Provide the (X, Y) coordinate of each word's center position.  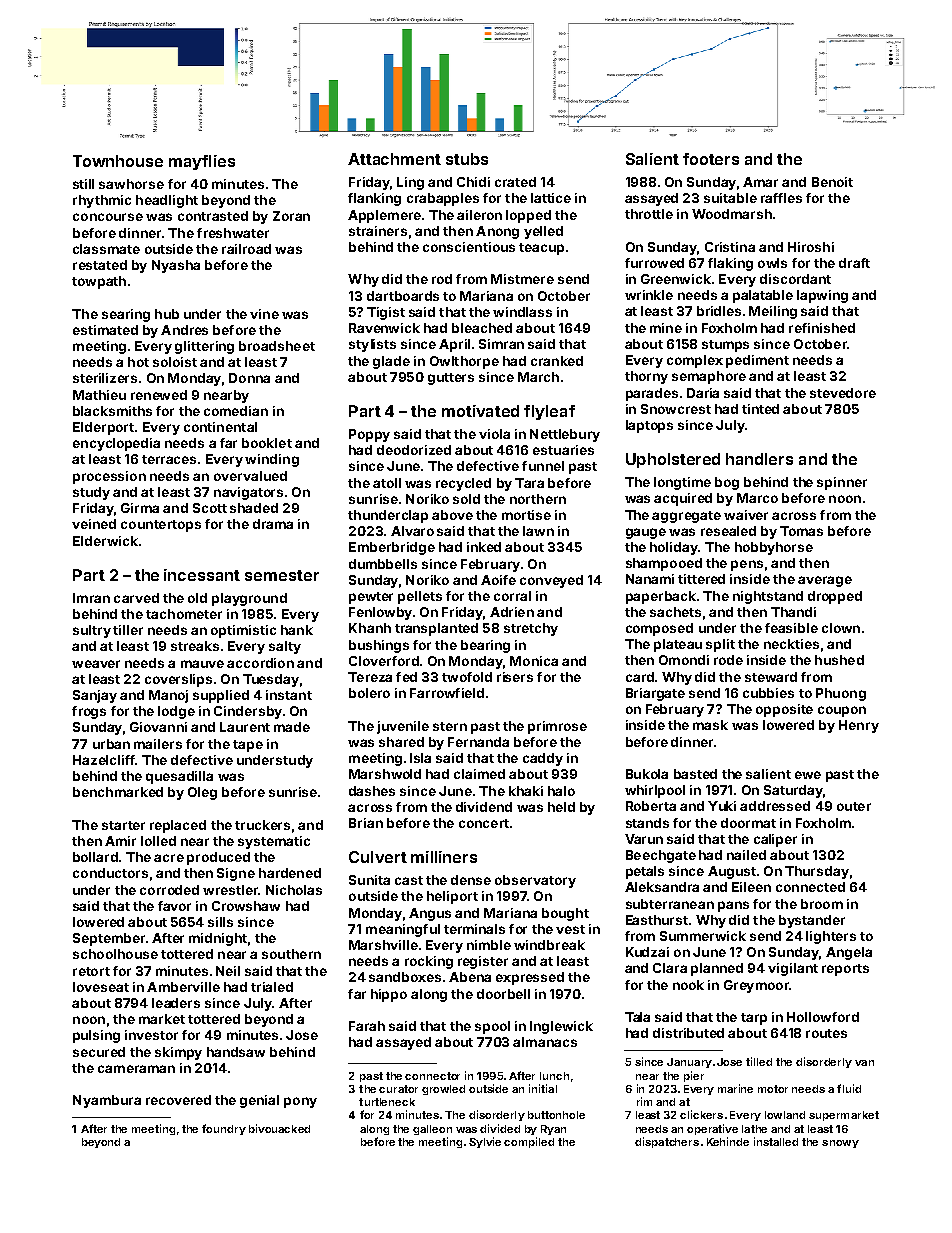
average (825, 581)
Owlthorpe (464, 362)
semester (282, 575)
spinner (842, 483)
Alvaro (412, 531)
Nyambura (107, 1101)
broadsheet (277, 346)
